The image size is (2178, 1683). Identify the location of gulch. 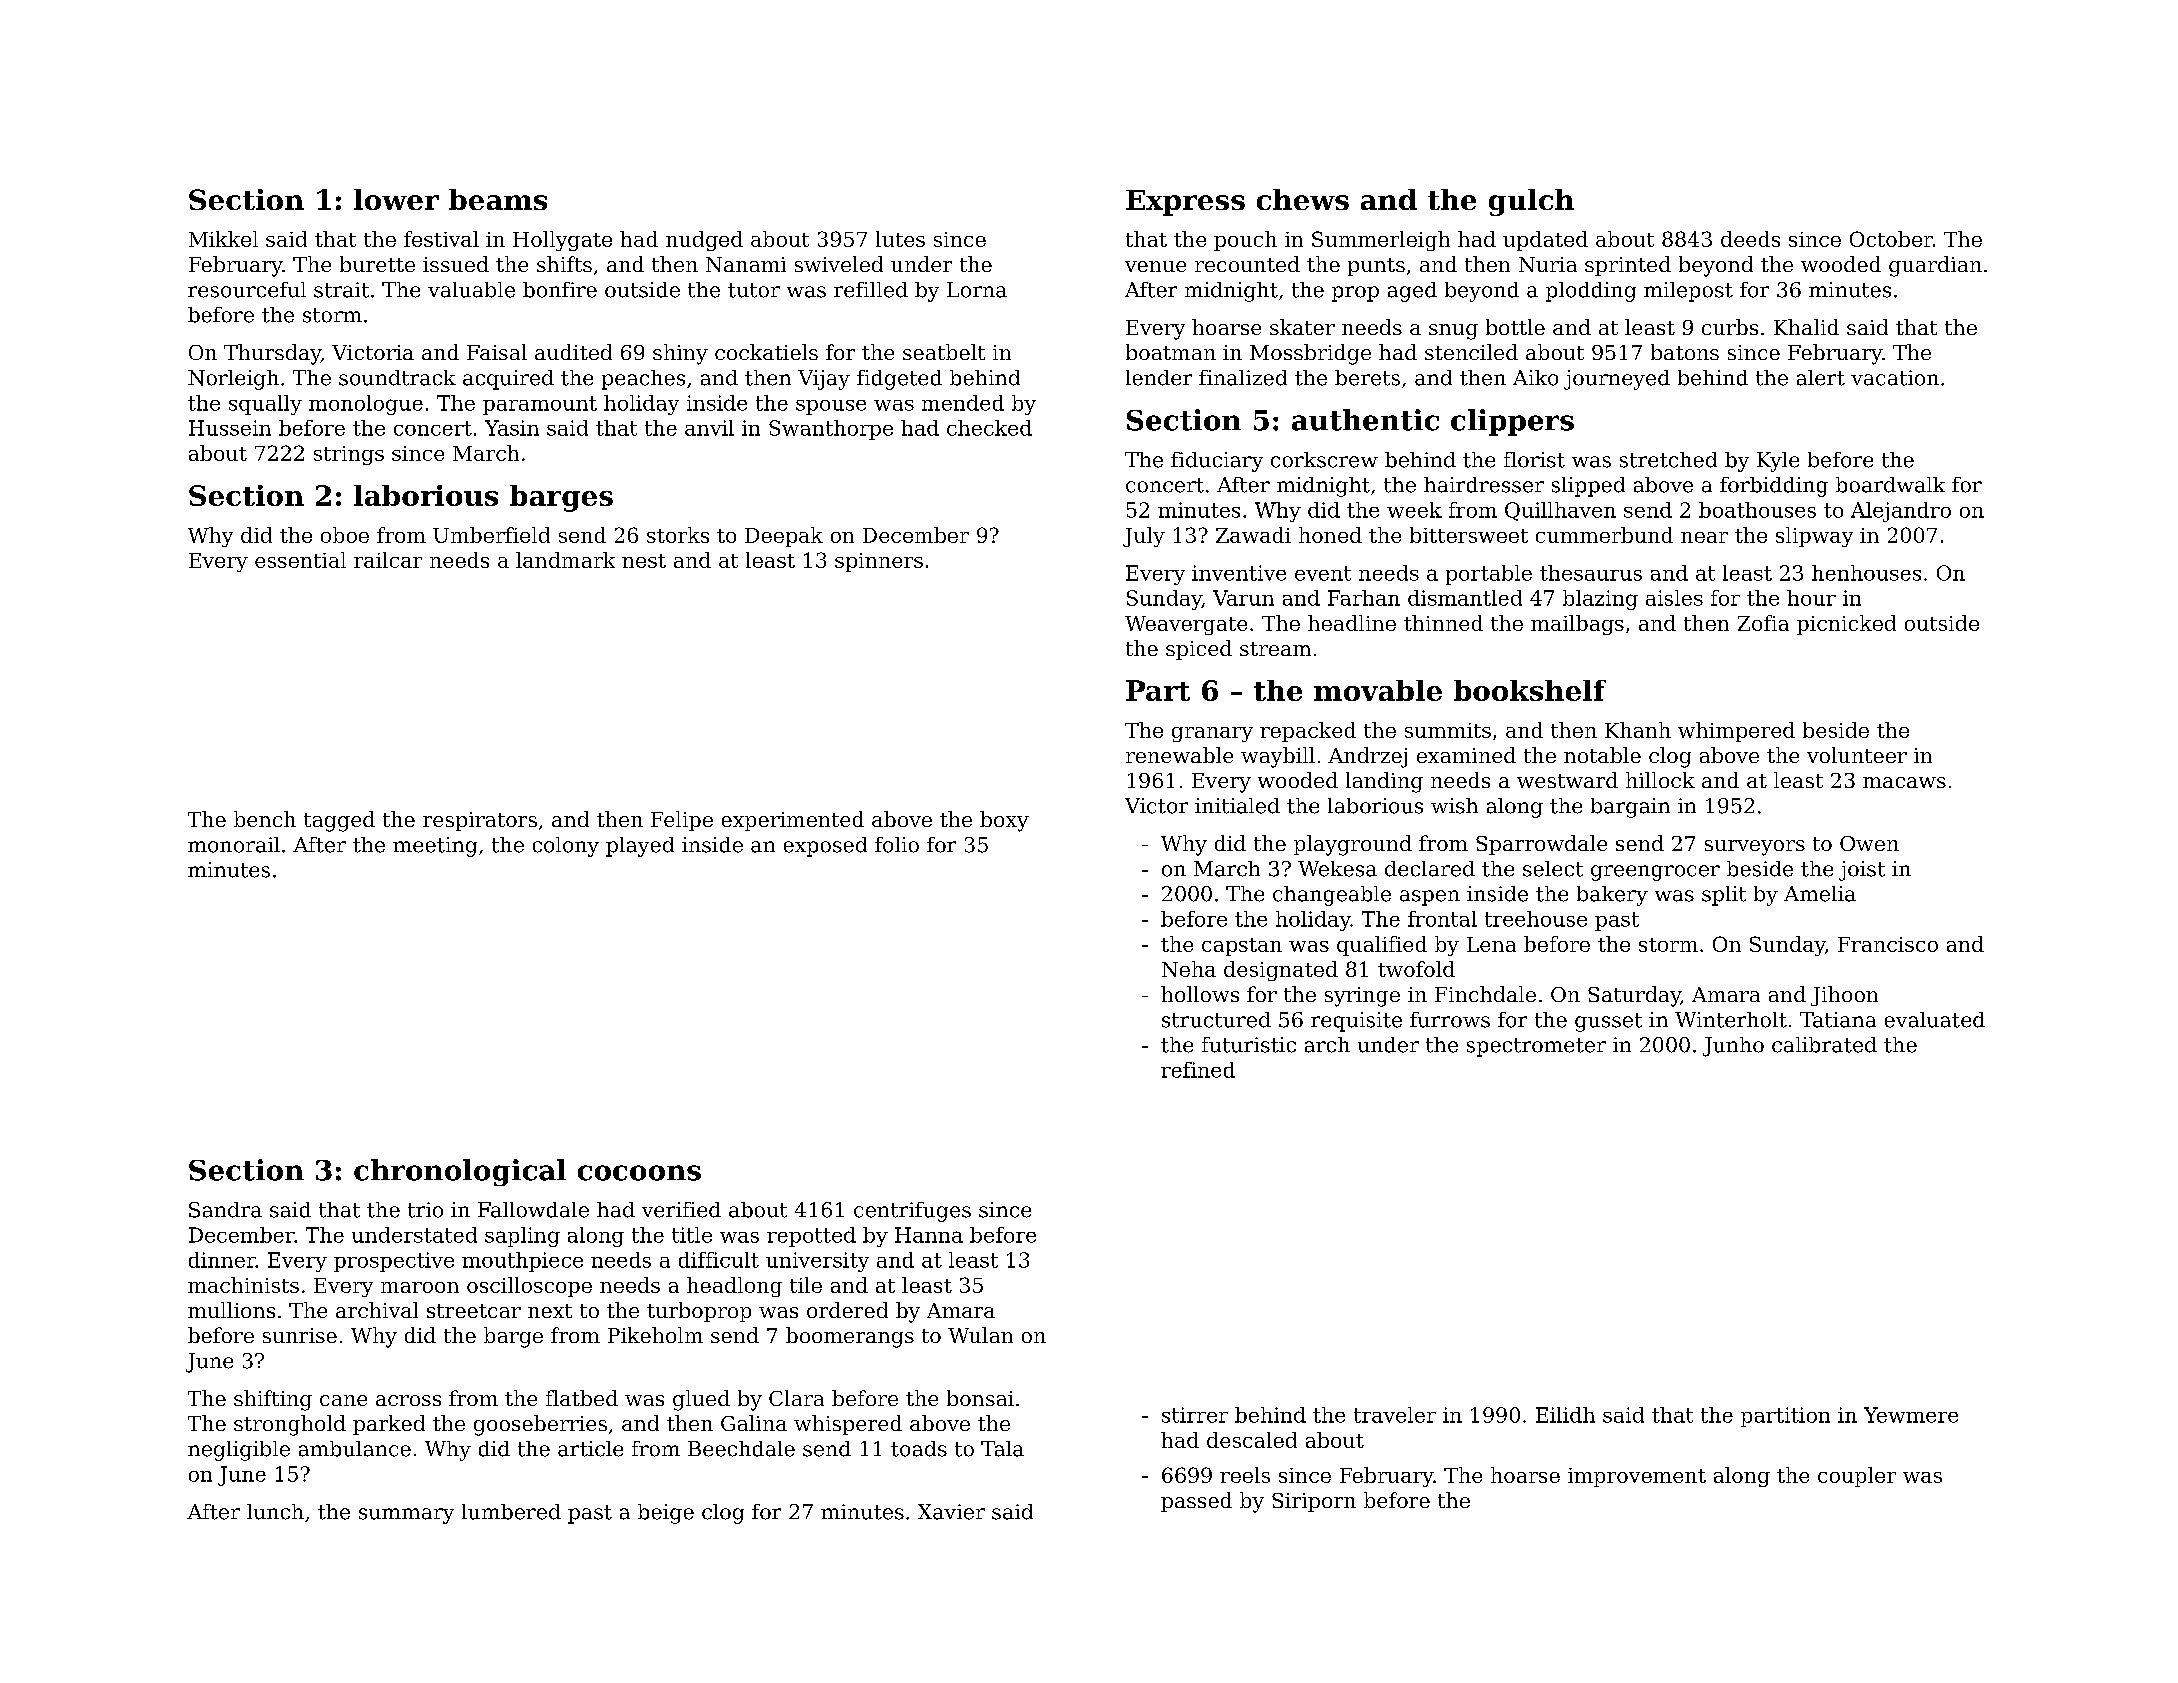
(1531, 202).
